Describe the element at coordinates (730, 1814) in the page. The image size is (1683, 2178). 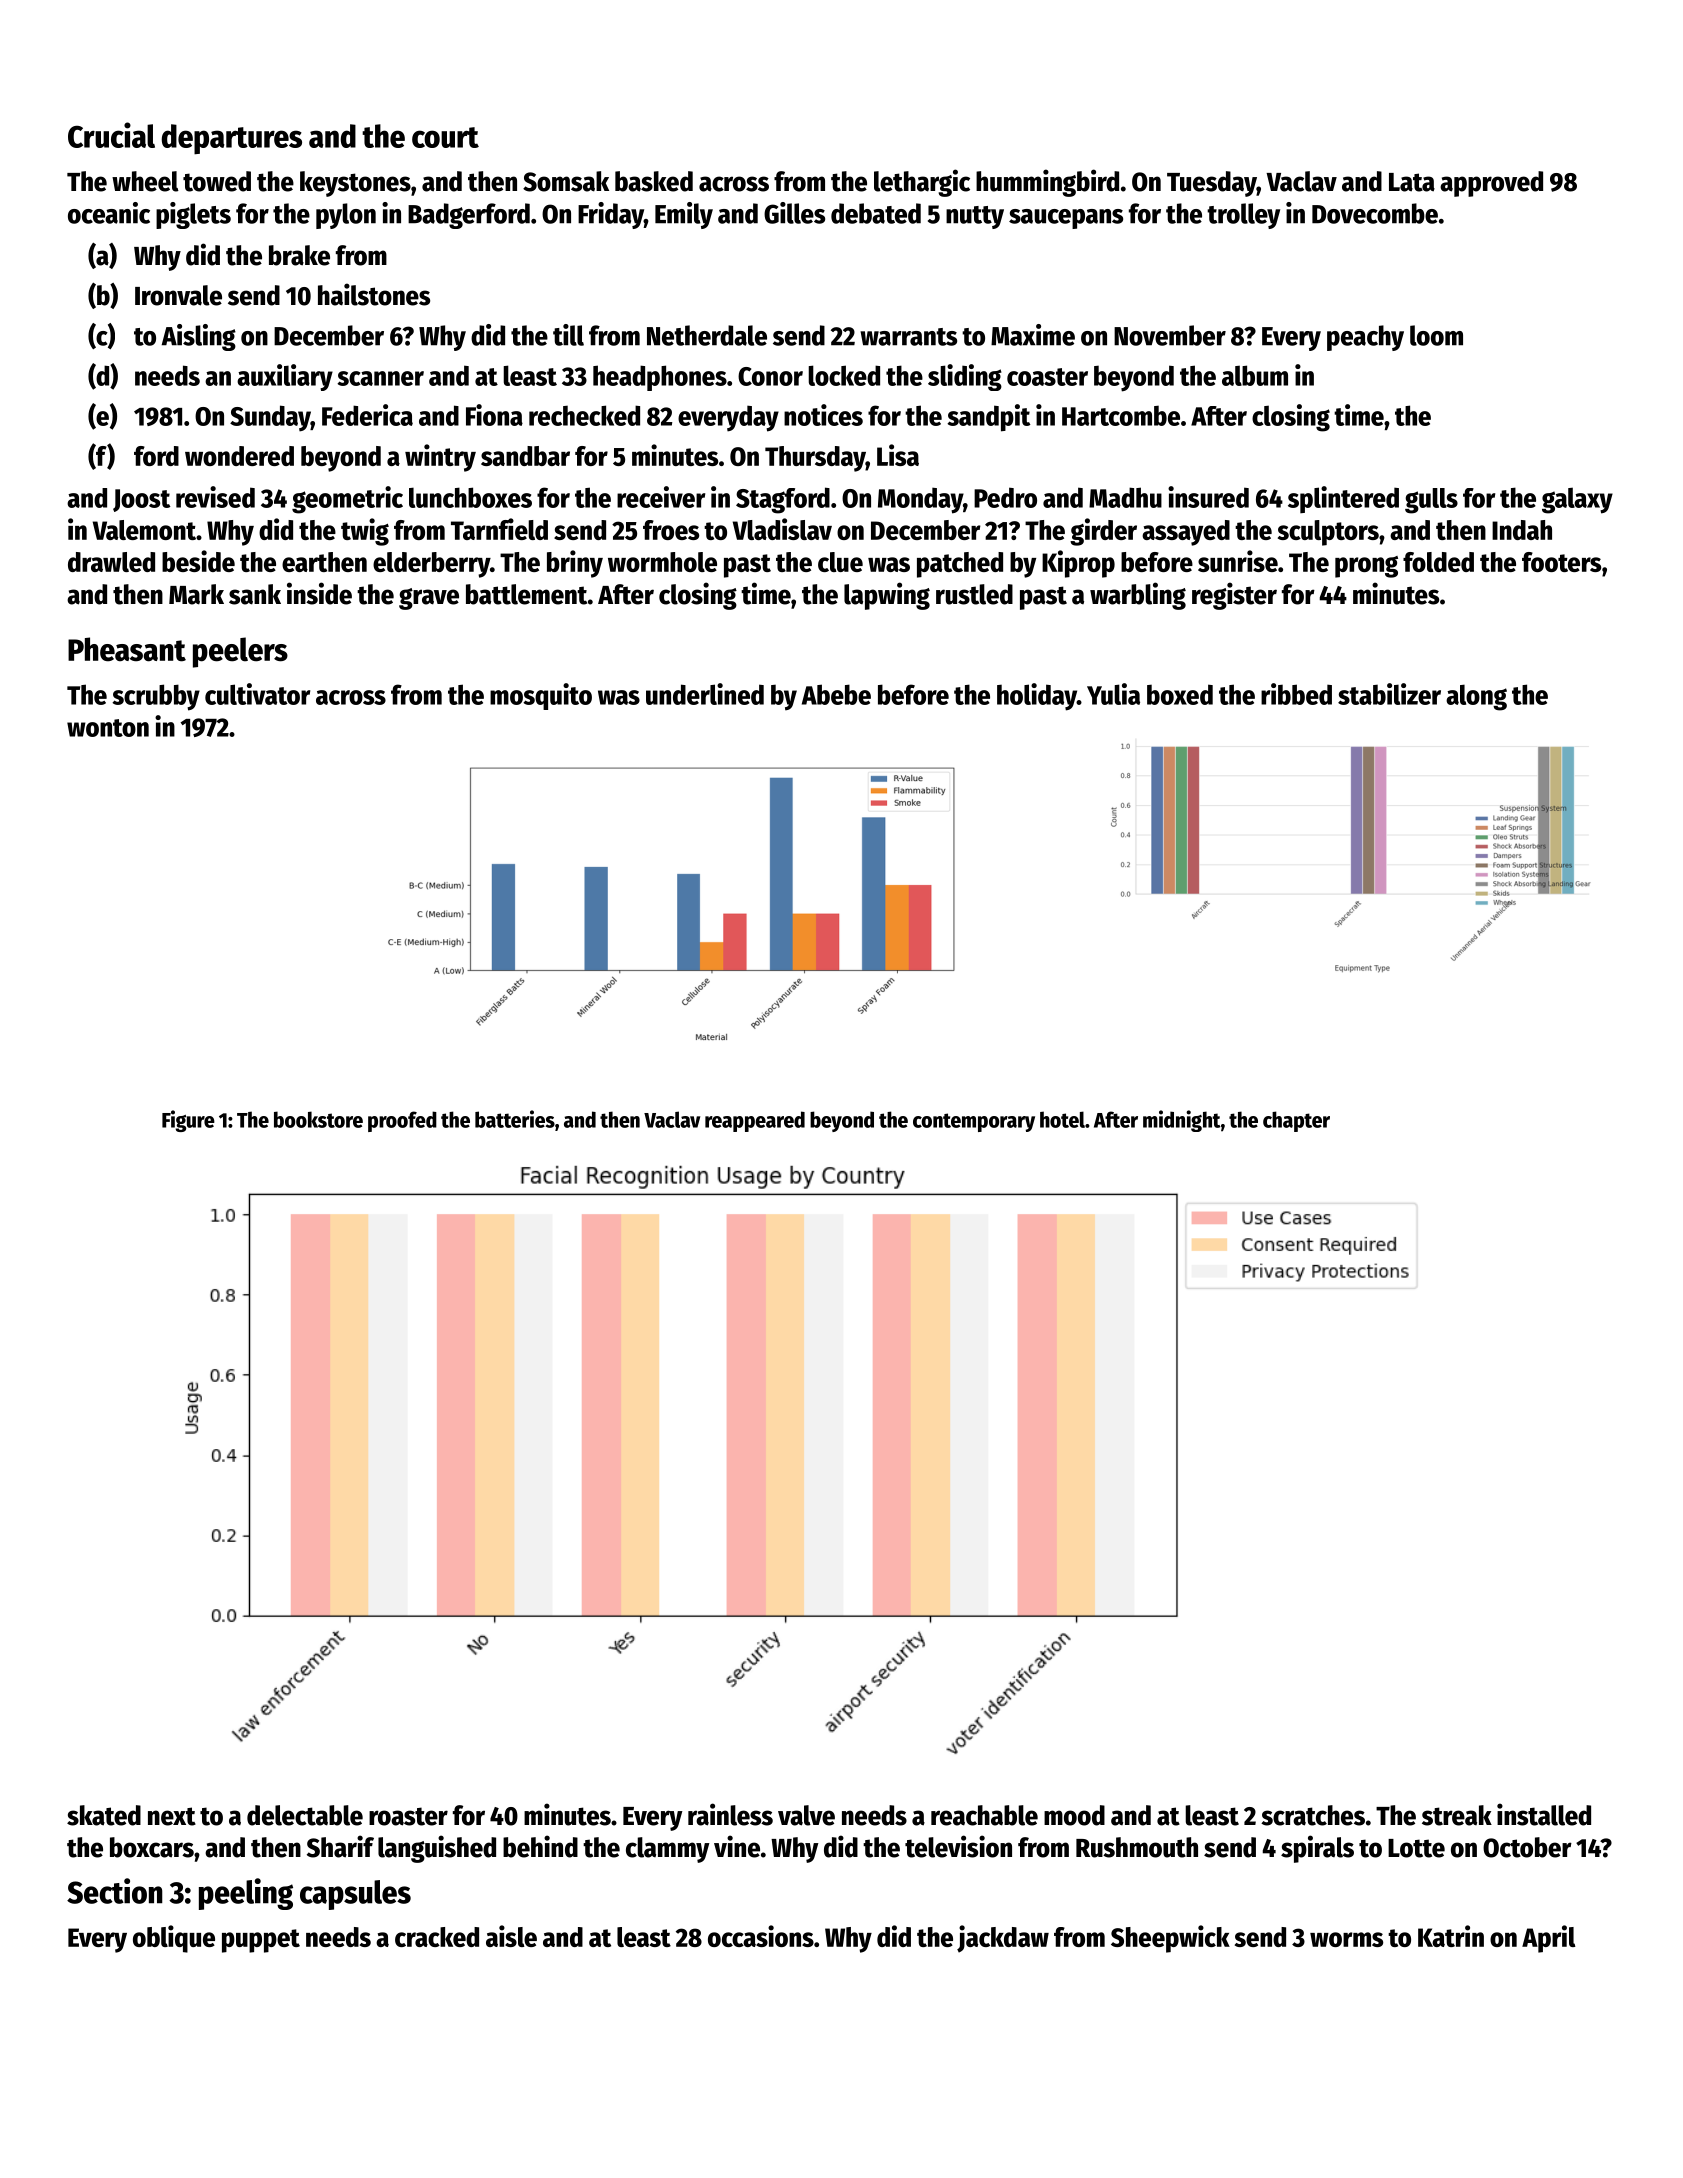
I see `rainless` at that location.
